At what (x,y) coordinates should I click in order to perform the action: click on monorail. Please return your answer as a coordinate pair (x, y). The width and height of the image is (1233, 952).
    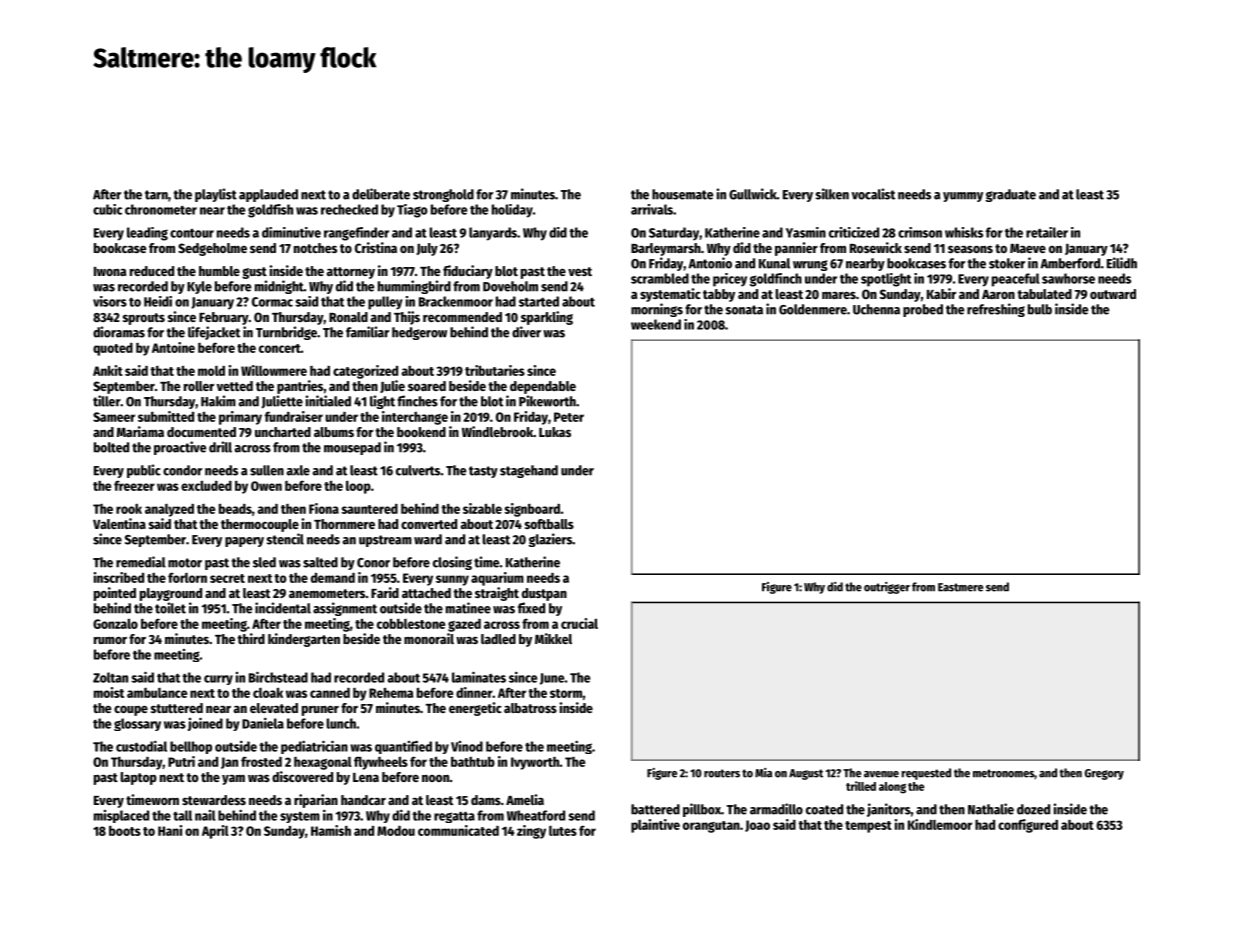
    Looking at the image, I should click on (429, 638).
